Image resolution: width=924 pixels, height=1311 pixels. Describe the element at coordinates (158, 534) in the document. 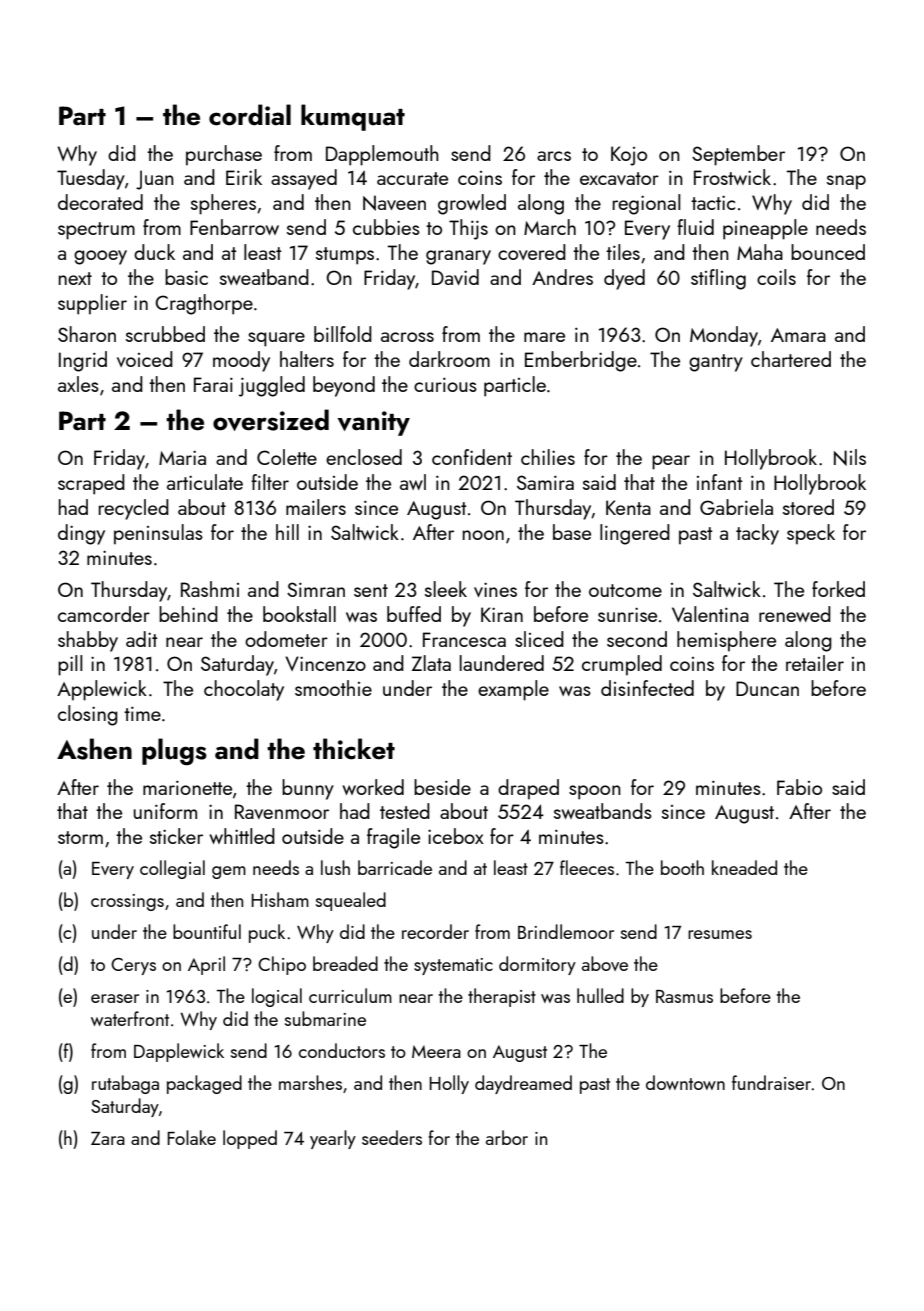

I see `peninsulas` at that location.
